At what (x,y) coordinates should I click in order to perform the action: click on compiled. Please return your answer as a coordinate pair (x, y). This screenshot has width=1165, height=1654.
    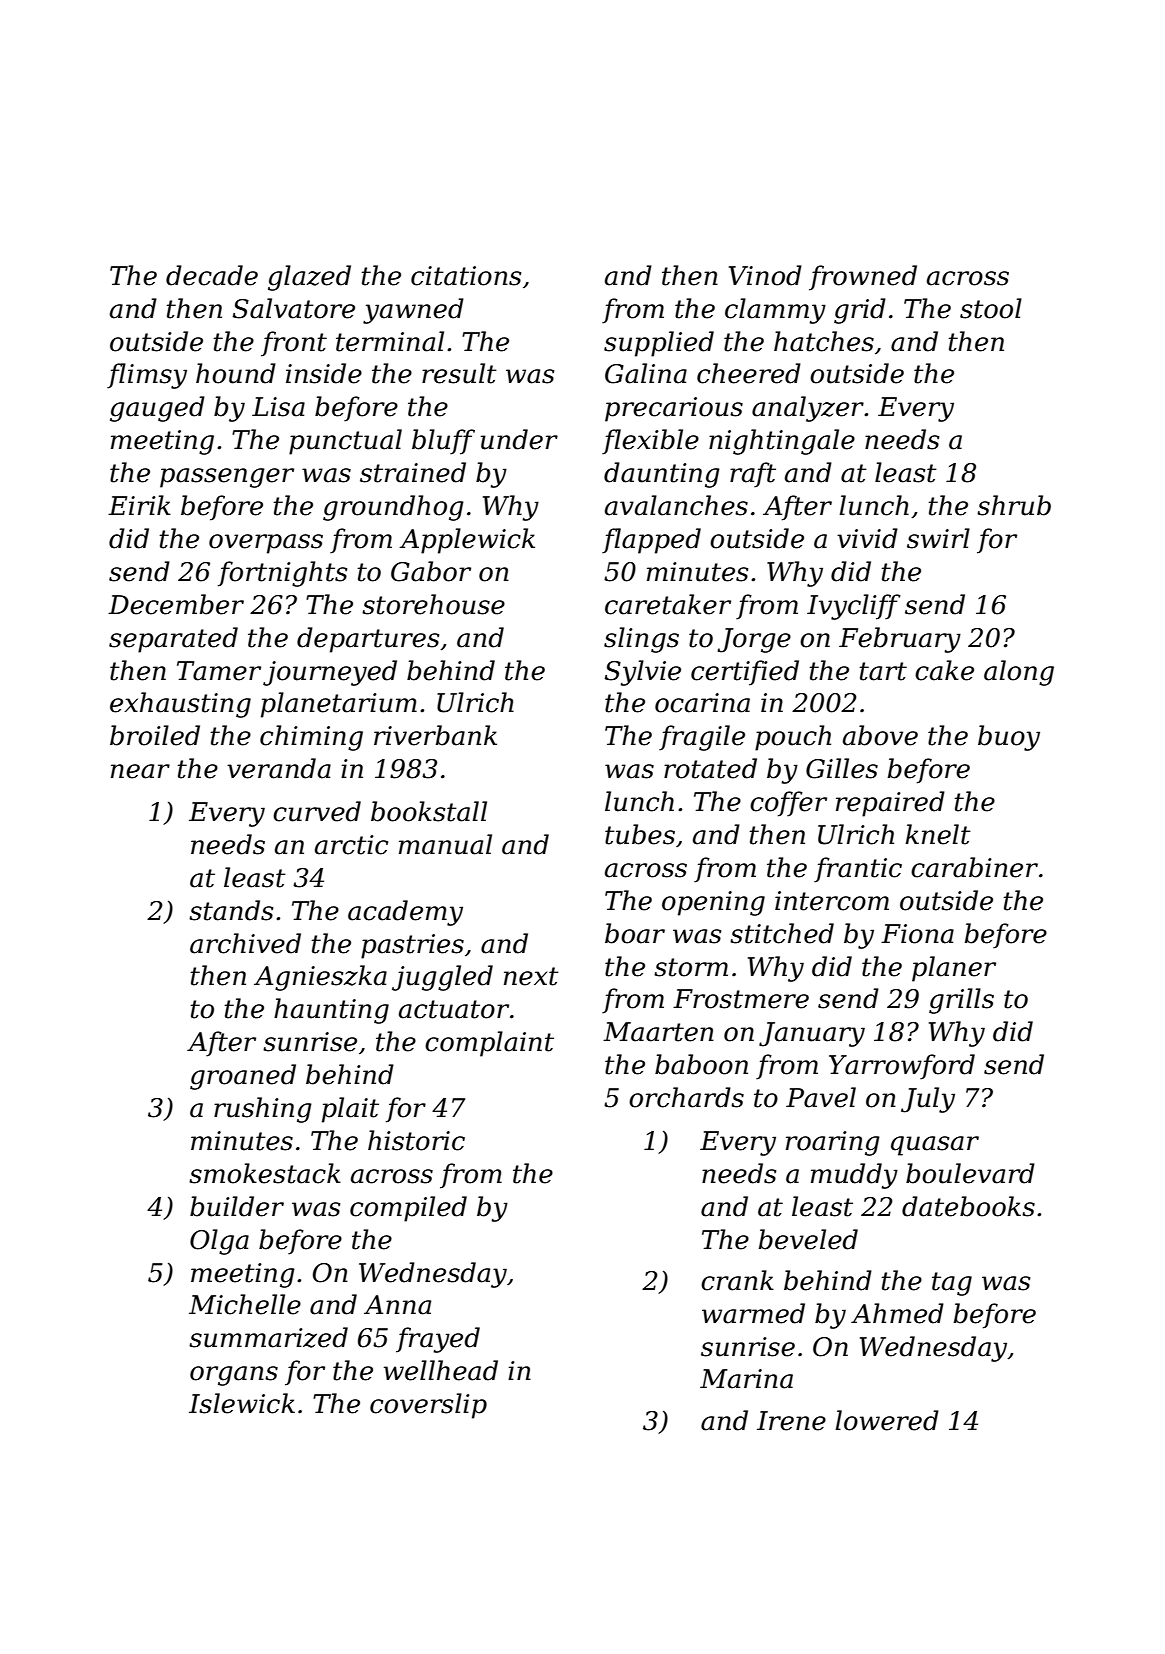
    Looking at the image, I should click on (408, 1209).
